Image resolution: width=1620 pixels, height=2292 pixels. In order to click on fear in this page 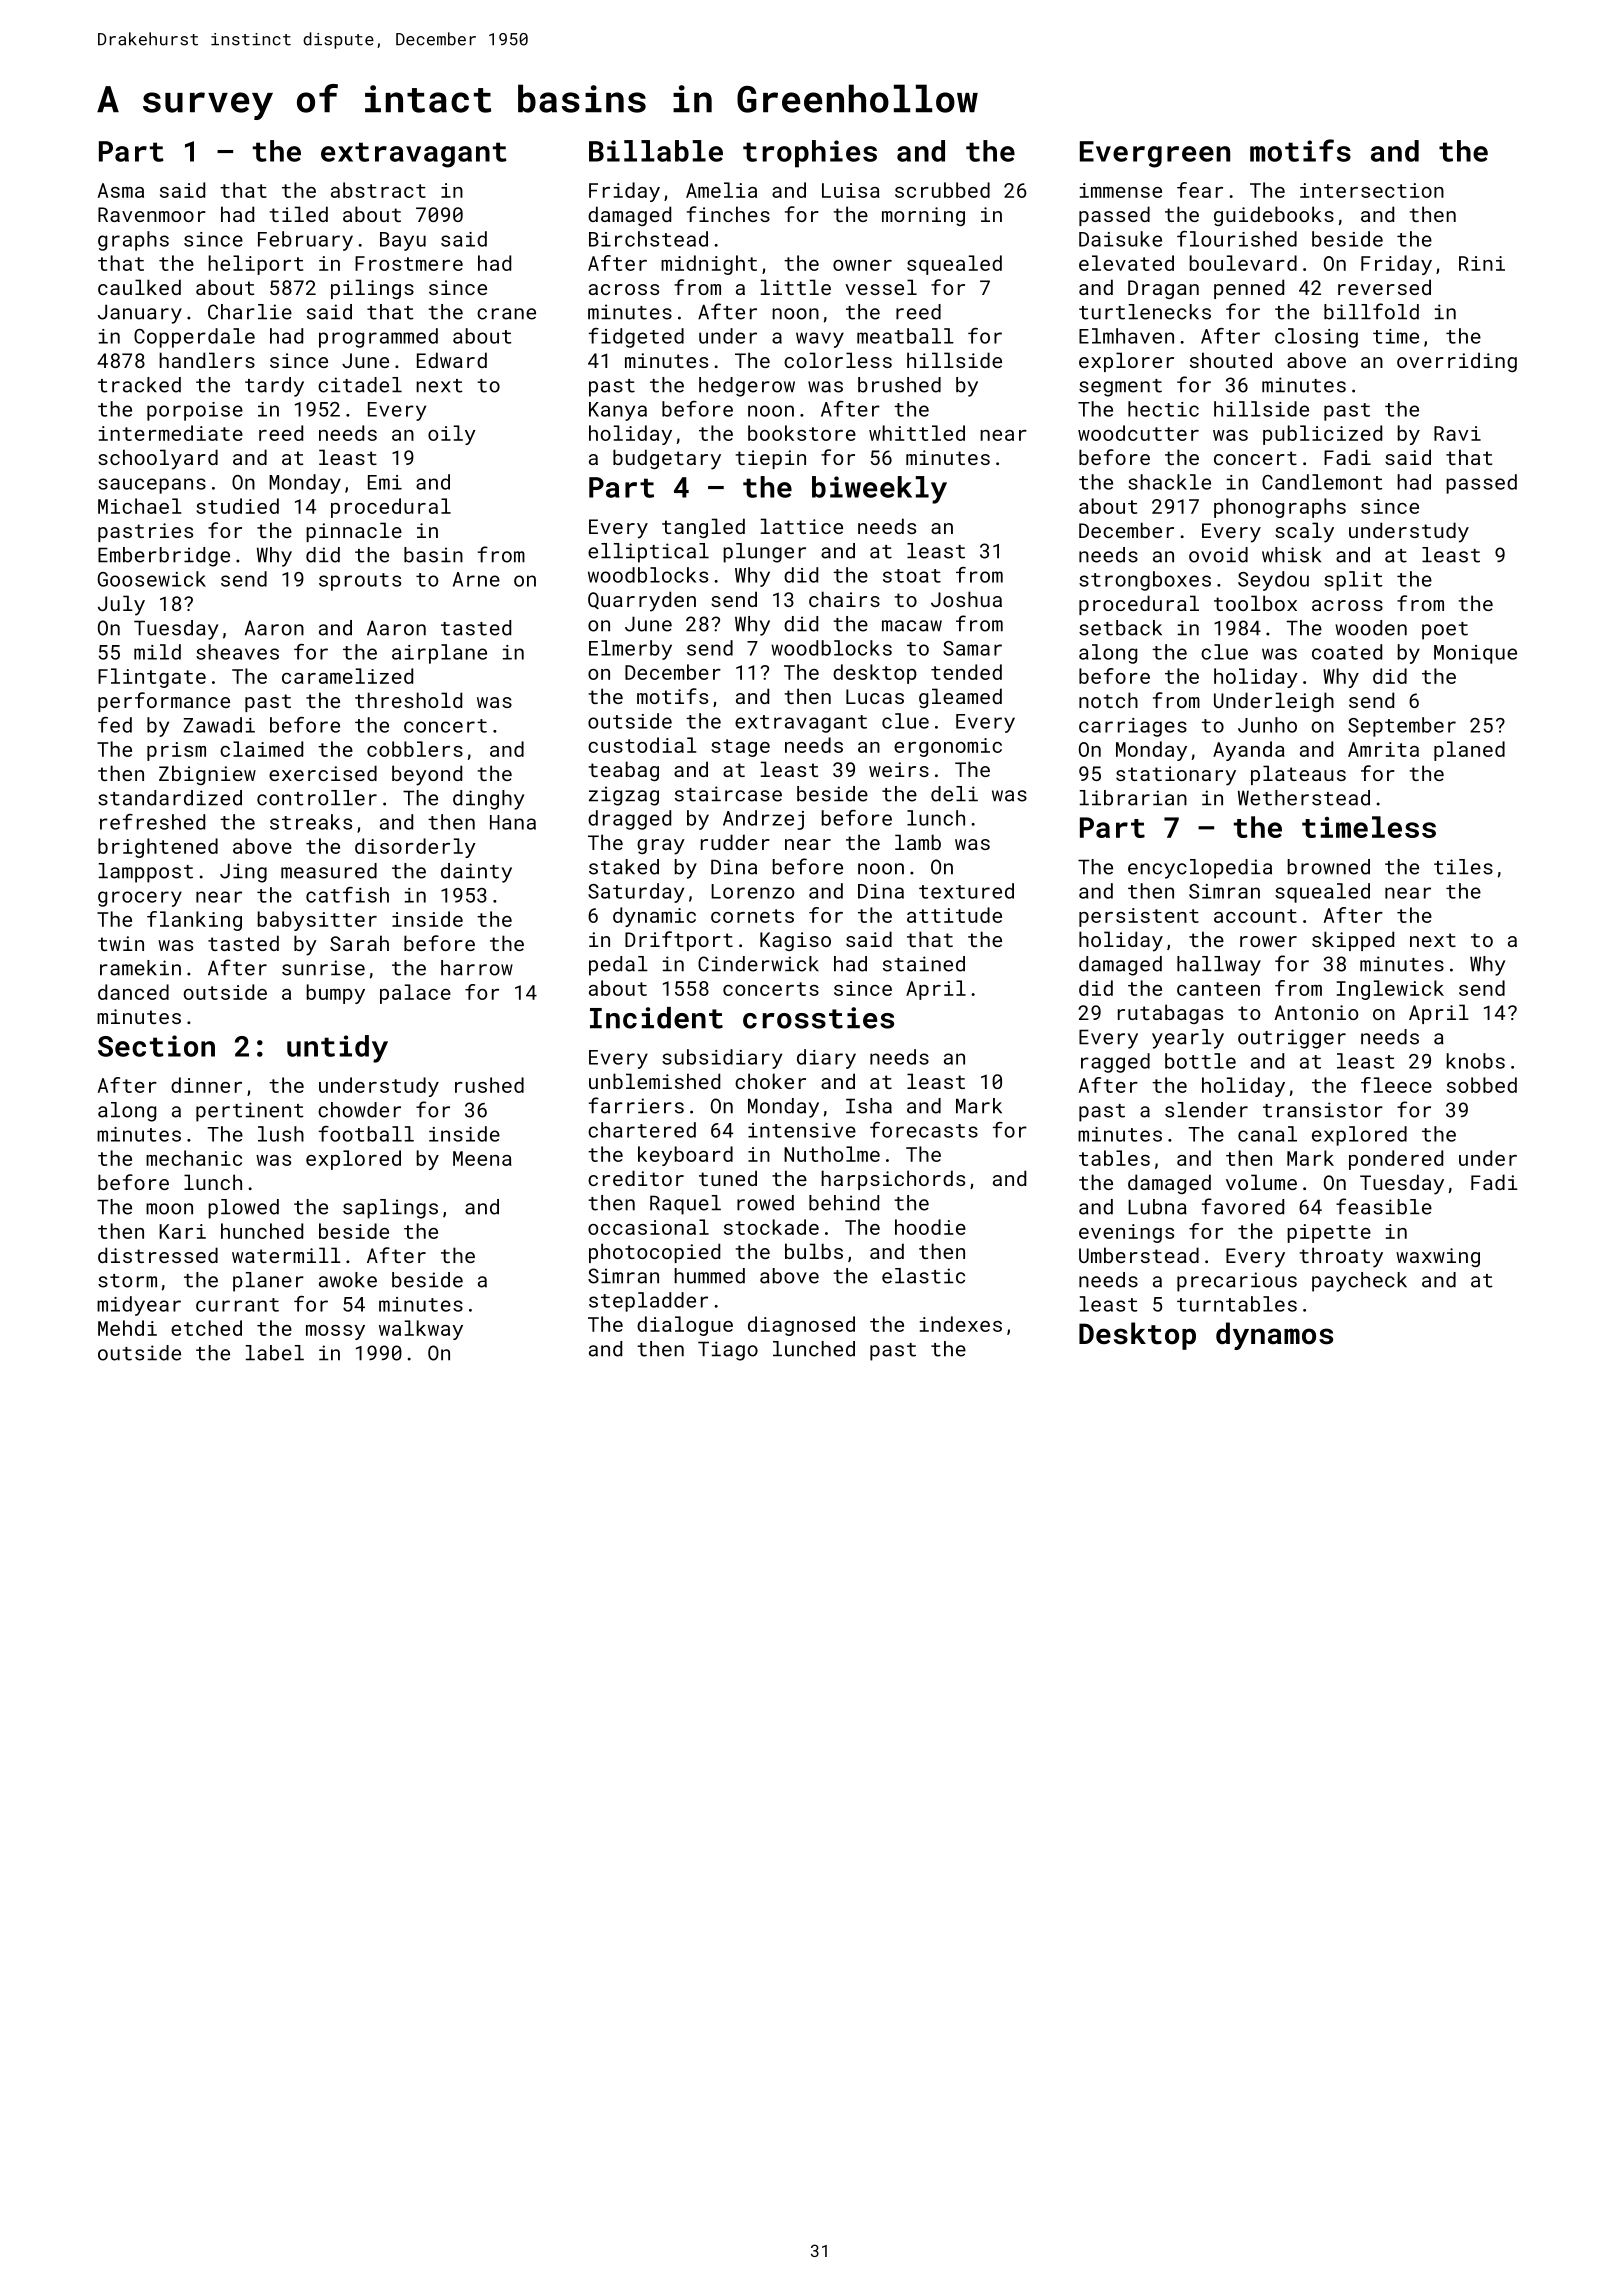, I will do `click(1200, 190)`.
